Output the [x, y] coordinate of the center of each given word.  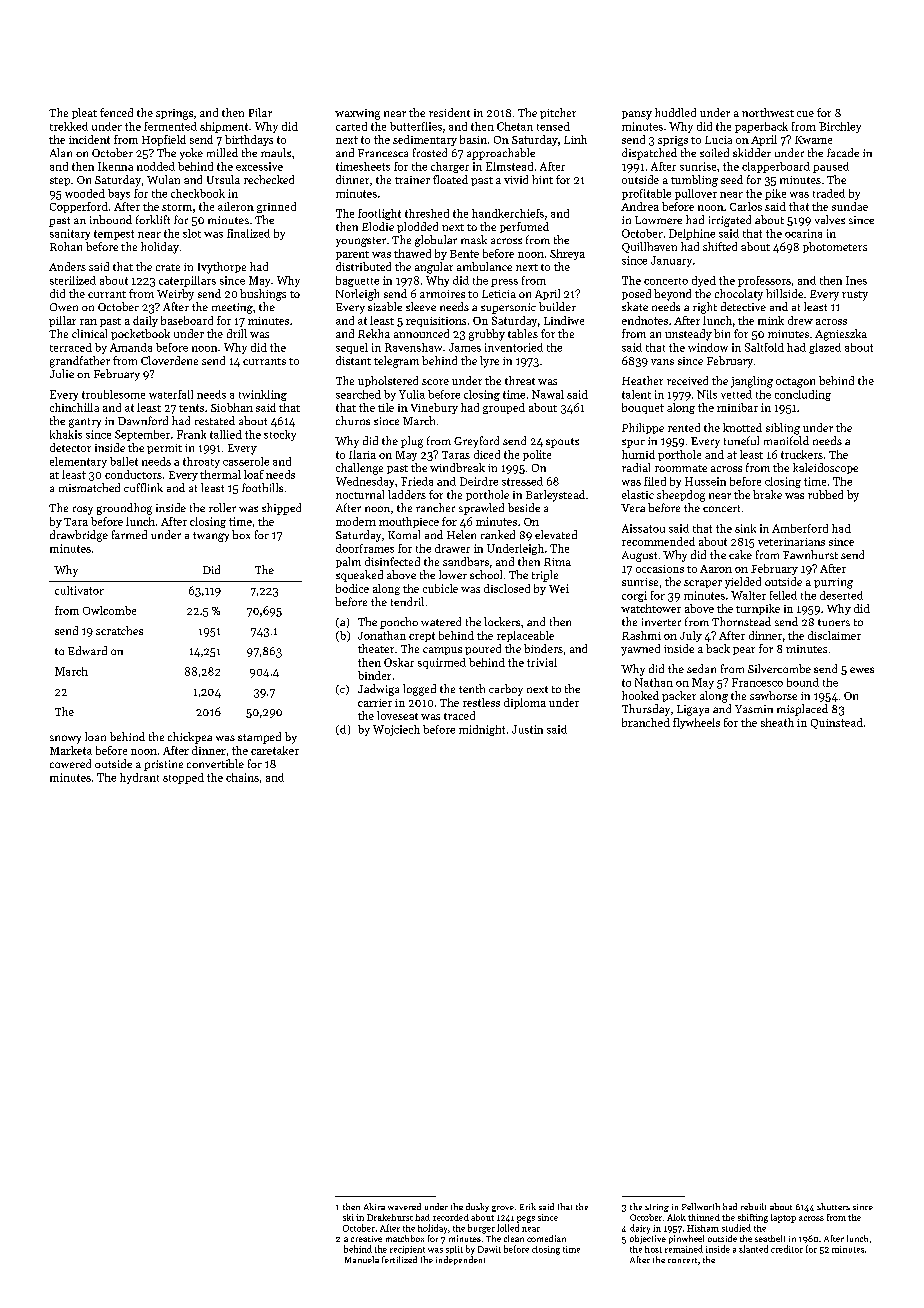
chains [242, 777]
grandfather [80, 362]
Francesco [757, 682]
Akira [374, 1206]
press [504, 283]
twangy [211, 537]
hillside [784, 293]
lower [453, 574]
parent [352, 255]
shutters [833, 1206]
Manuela [362, 1259]
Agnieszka [841, 335]
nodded [156, 166]
